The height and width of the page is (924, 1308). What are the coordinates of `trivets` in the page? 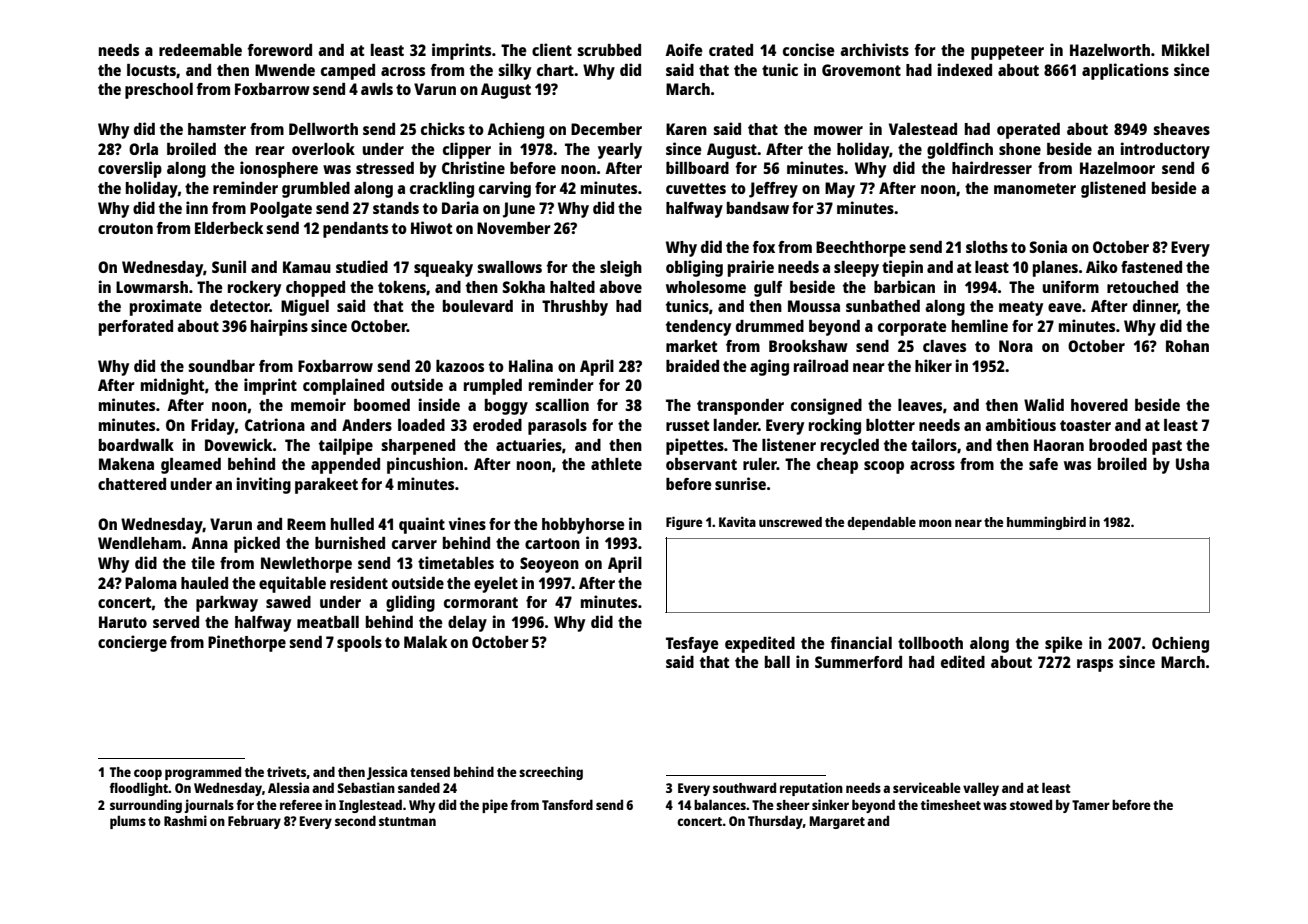 It's located at (286, 771).
